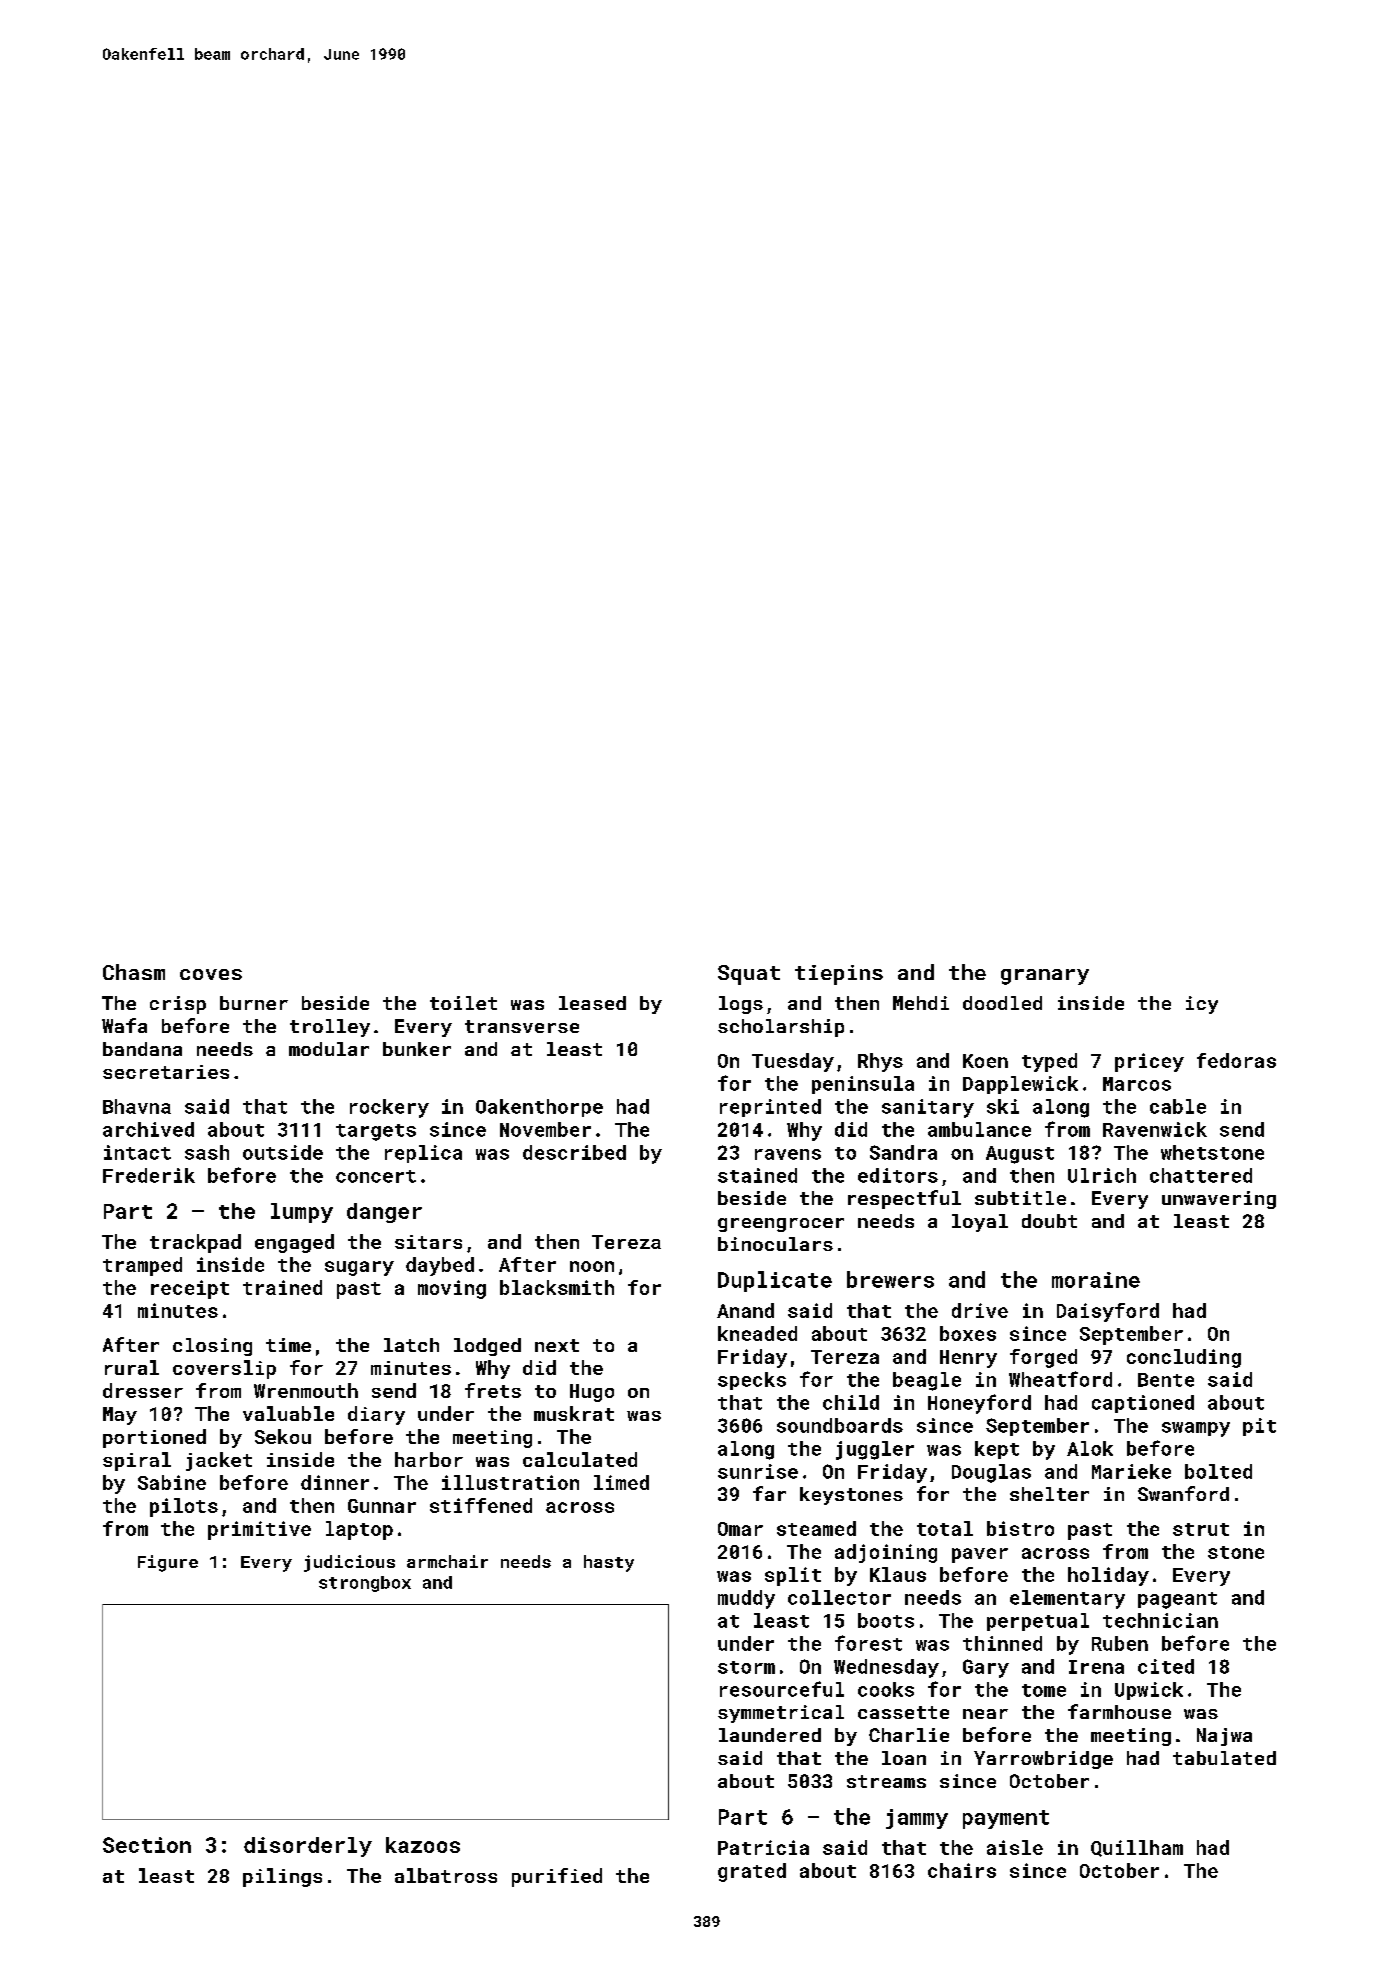 This screenshot has height=1969, width=1386. I want to click on rural, so click(132, 1367).
